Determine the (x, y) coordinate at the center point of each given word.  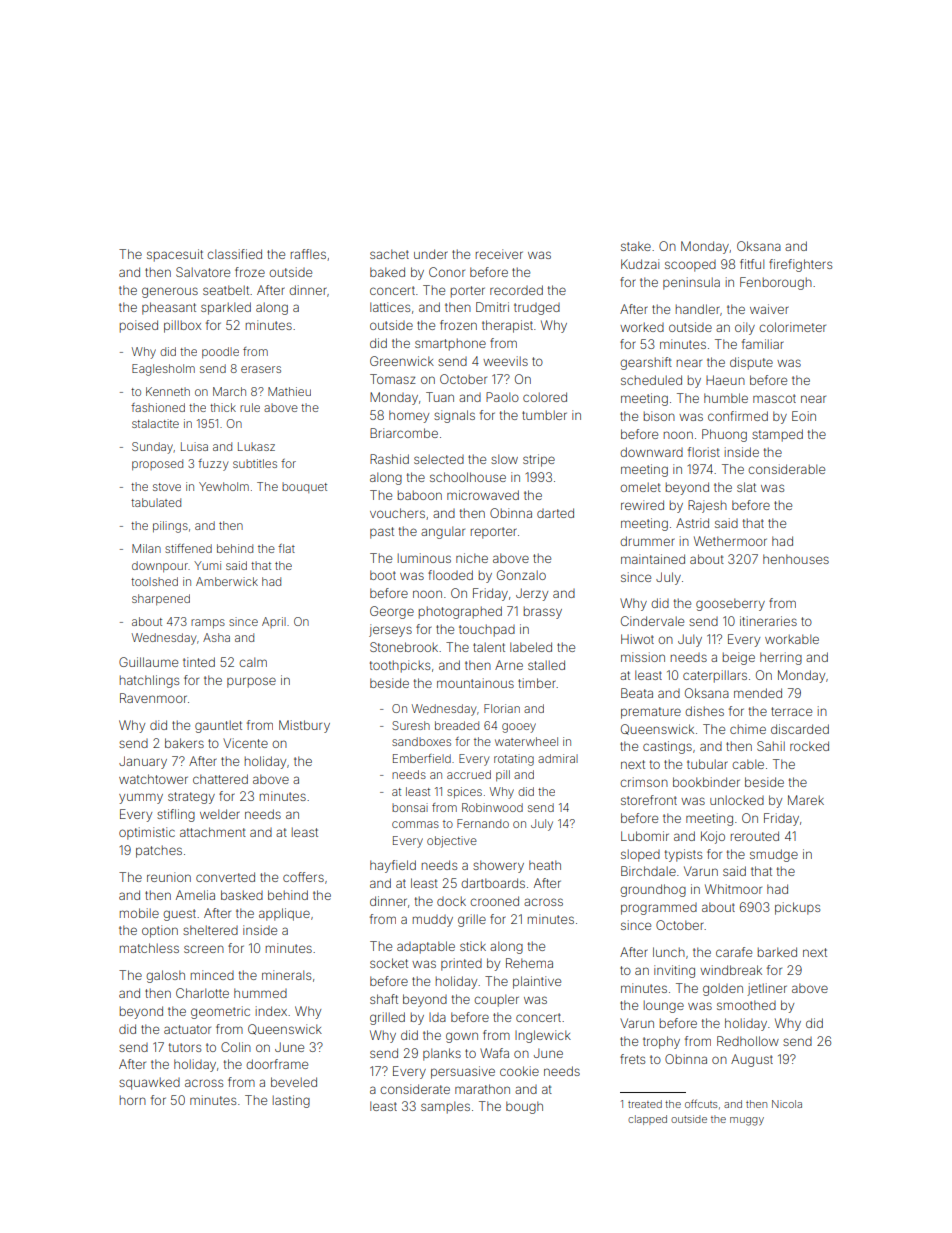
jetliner (767, 989)
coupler (496, 1000)
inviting (674, 971)
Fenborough (776, 283)
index (271, 1011)
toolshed (154, 581)
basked (242, 895)
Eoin (804, 416)
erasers (261, 369)
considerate (415, 1089)
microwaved (483, 495)
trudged (537, 309)
